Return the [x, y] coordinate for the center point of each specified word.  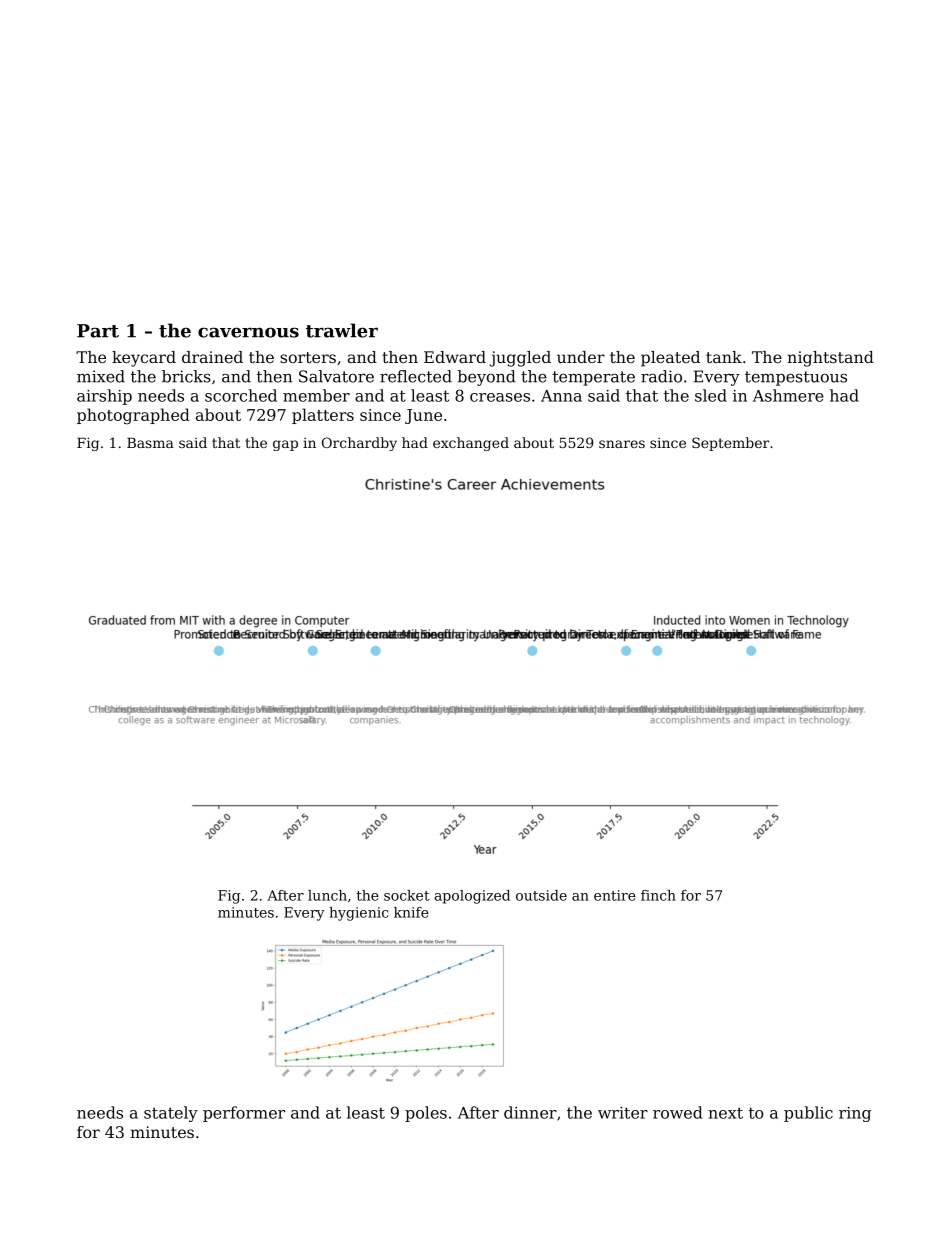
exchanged [471, 444]
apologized [472, 897]
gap [285, 445]
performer [244, 1114]
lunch [327, 895]
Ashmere [788, 395]
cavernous [248, 332]
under [581, 357]
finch [658, 895]
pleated [670, 359]
